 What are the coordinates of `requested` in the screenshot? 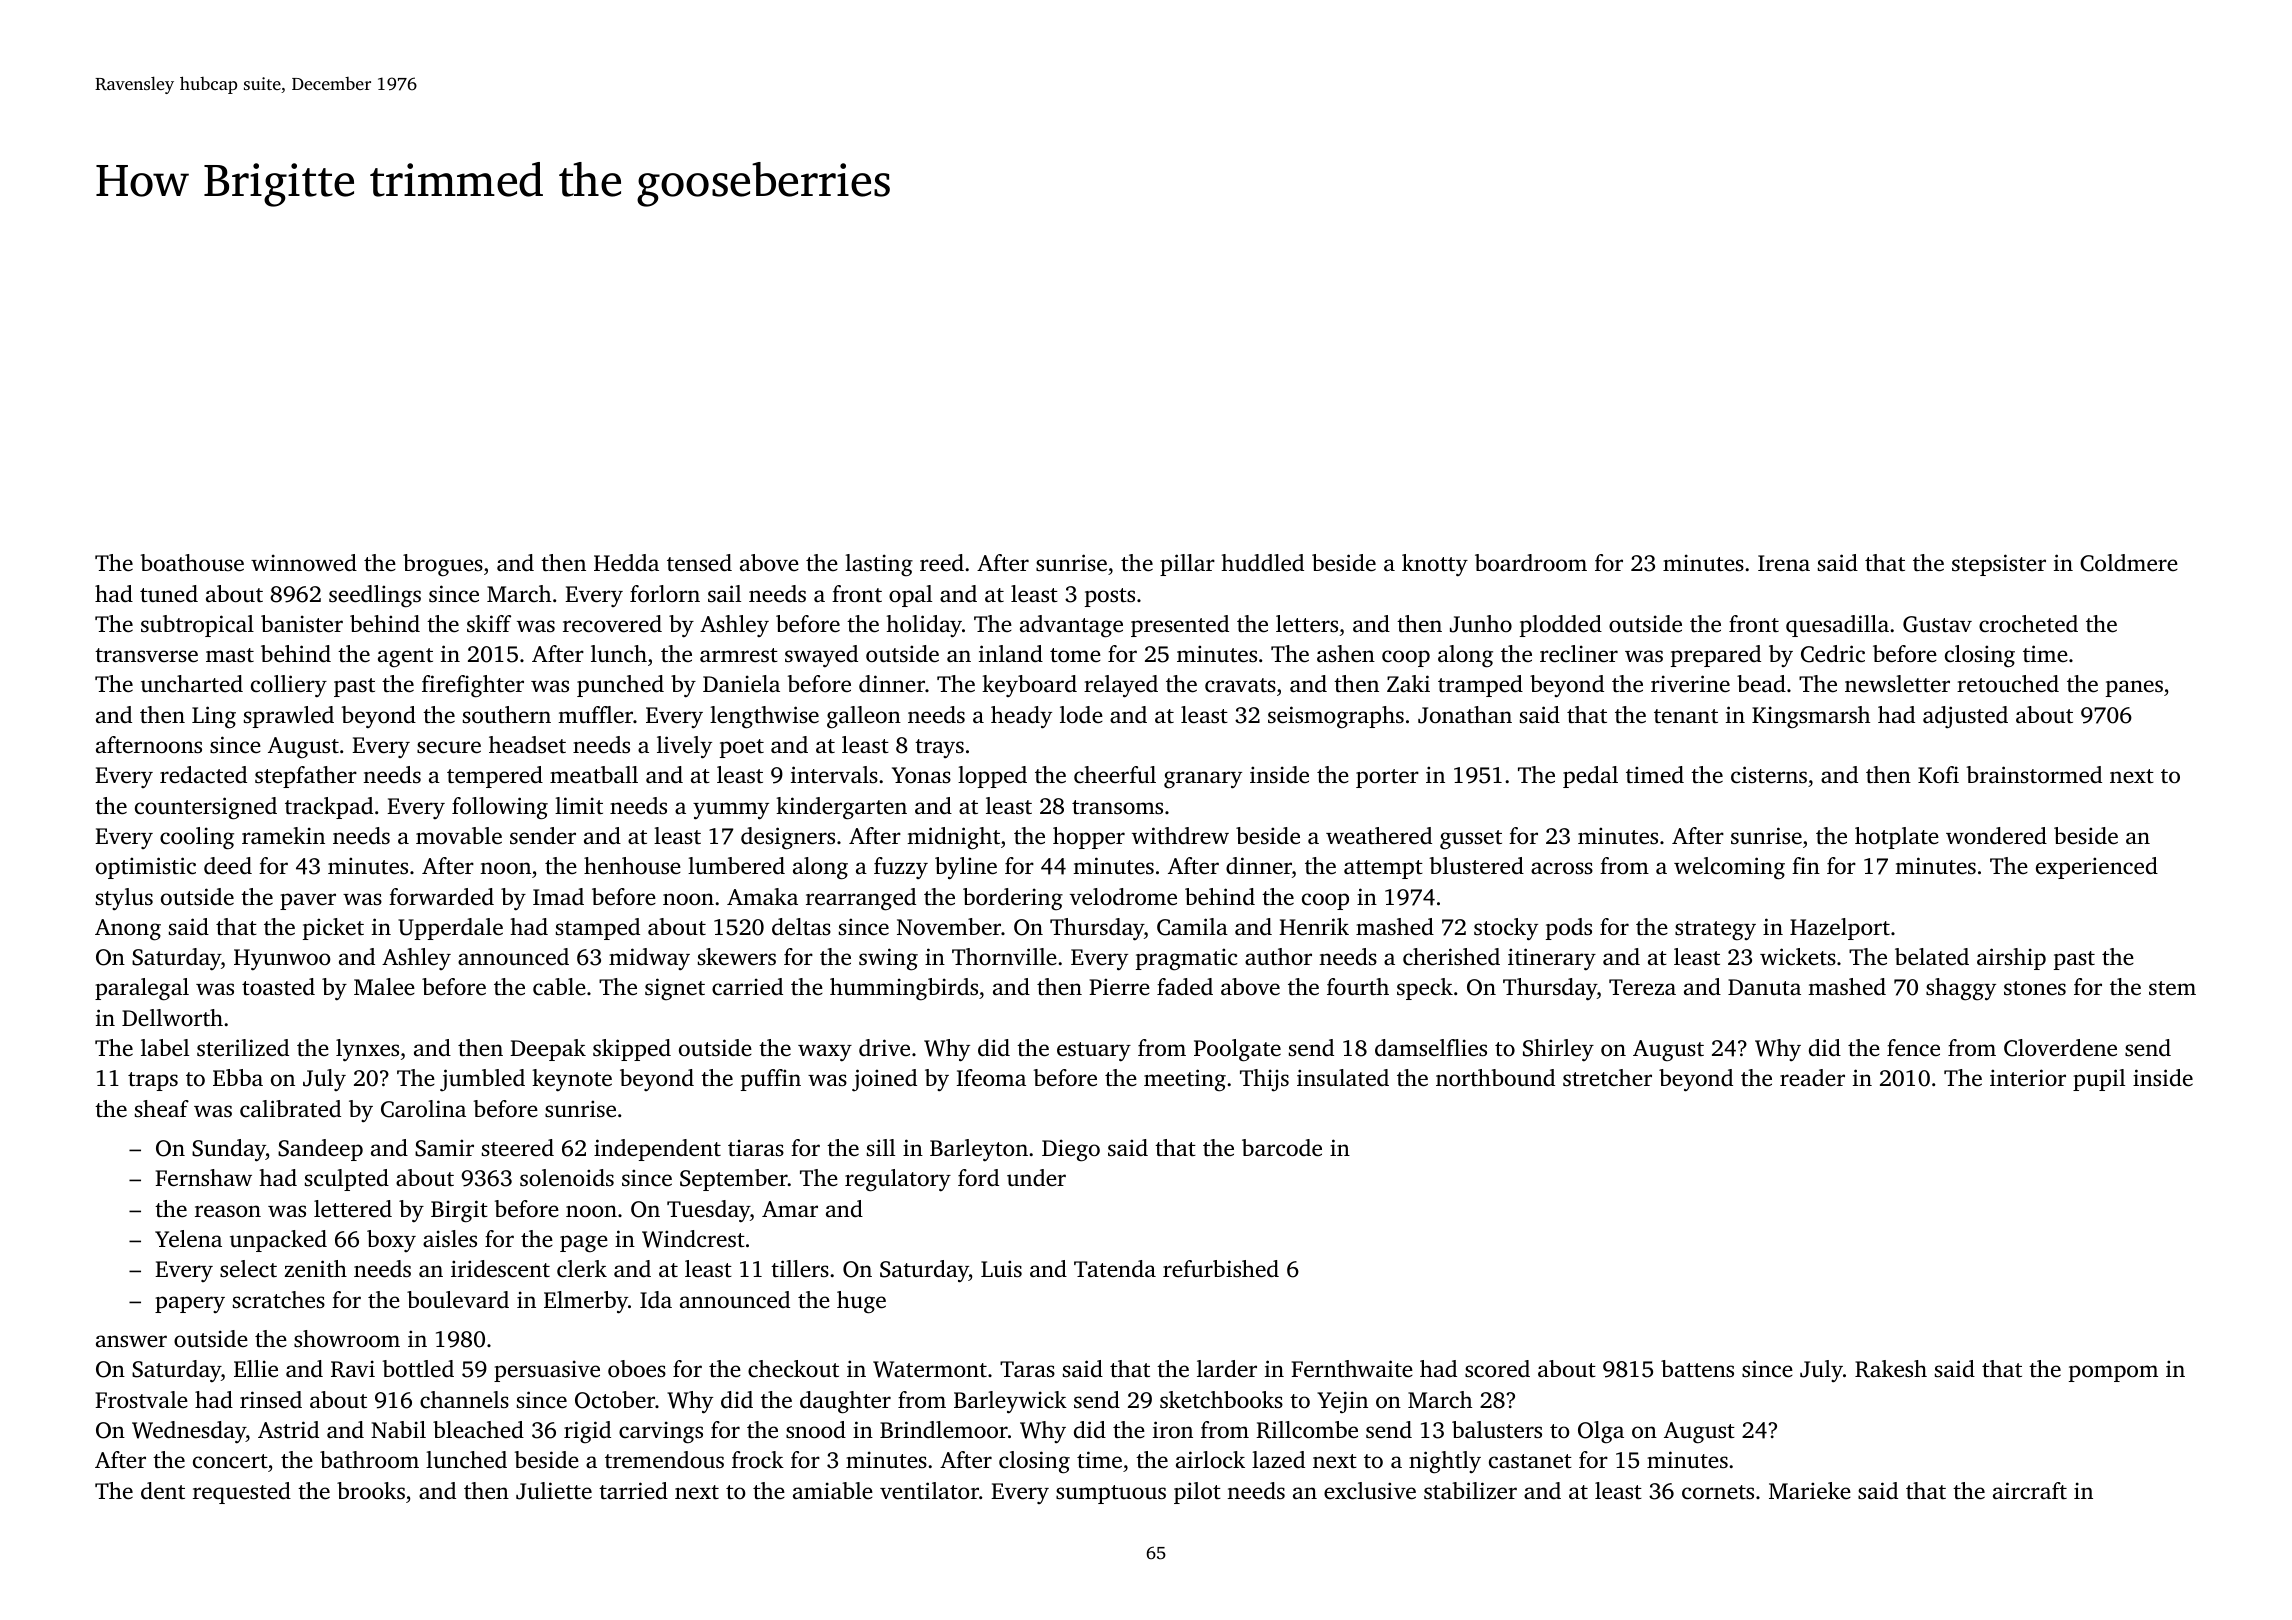 It's located at (242, 1493).
